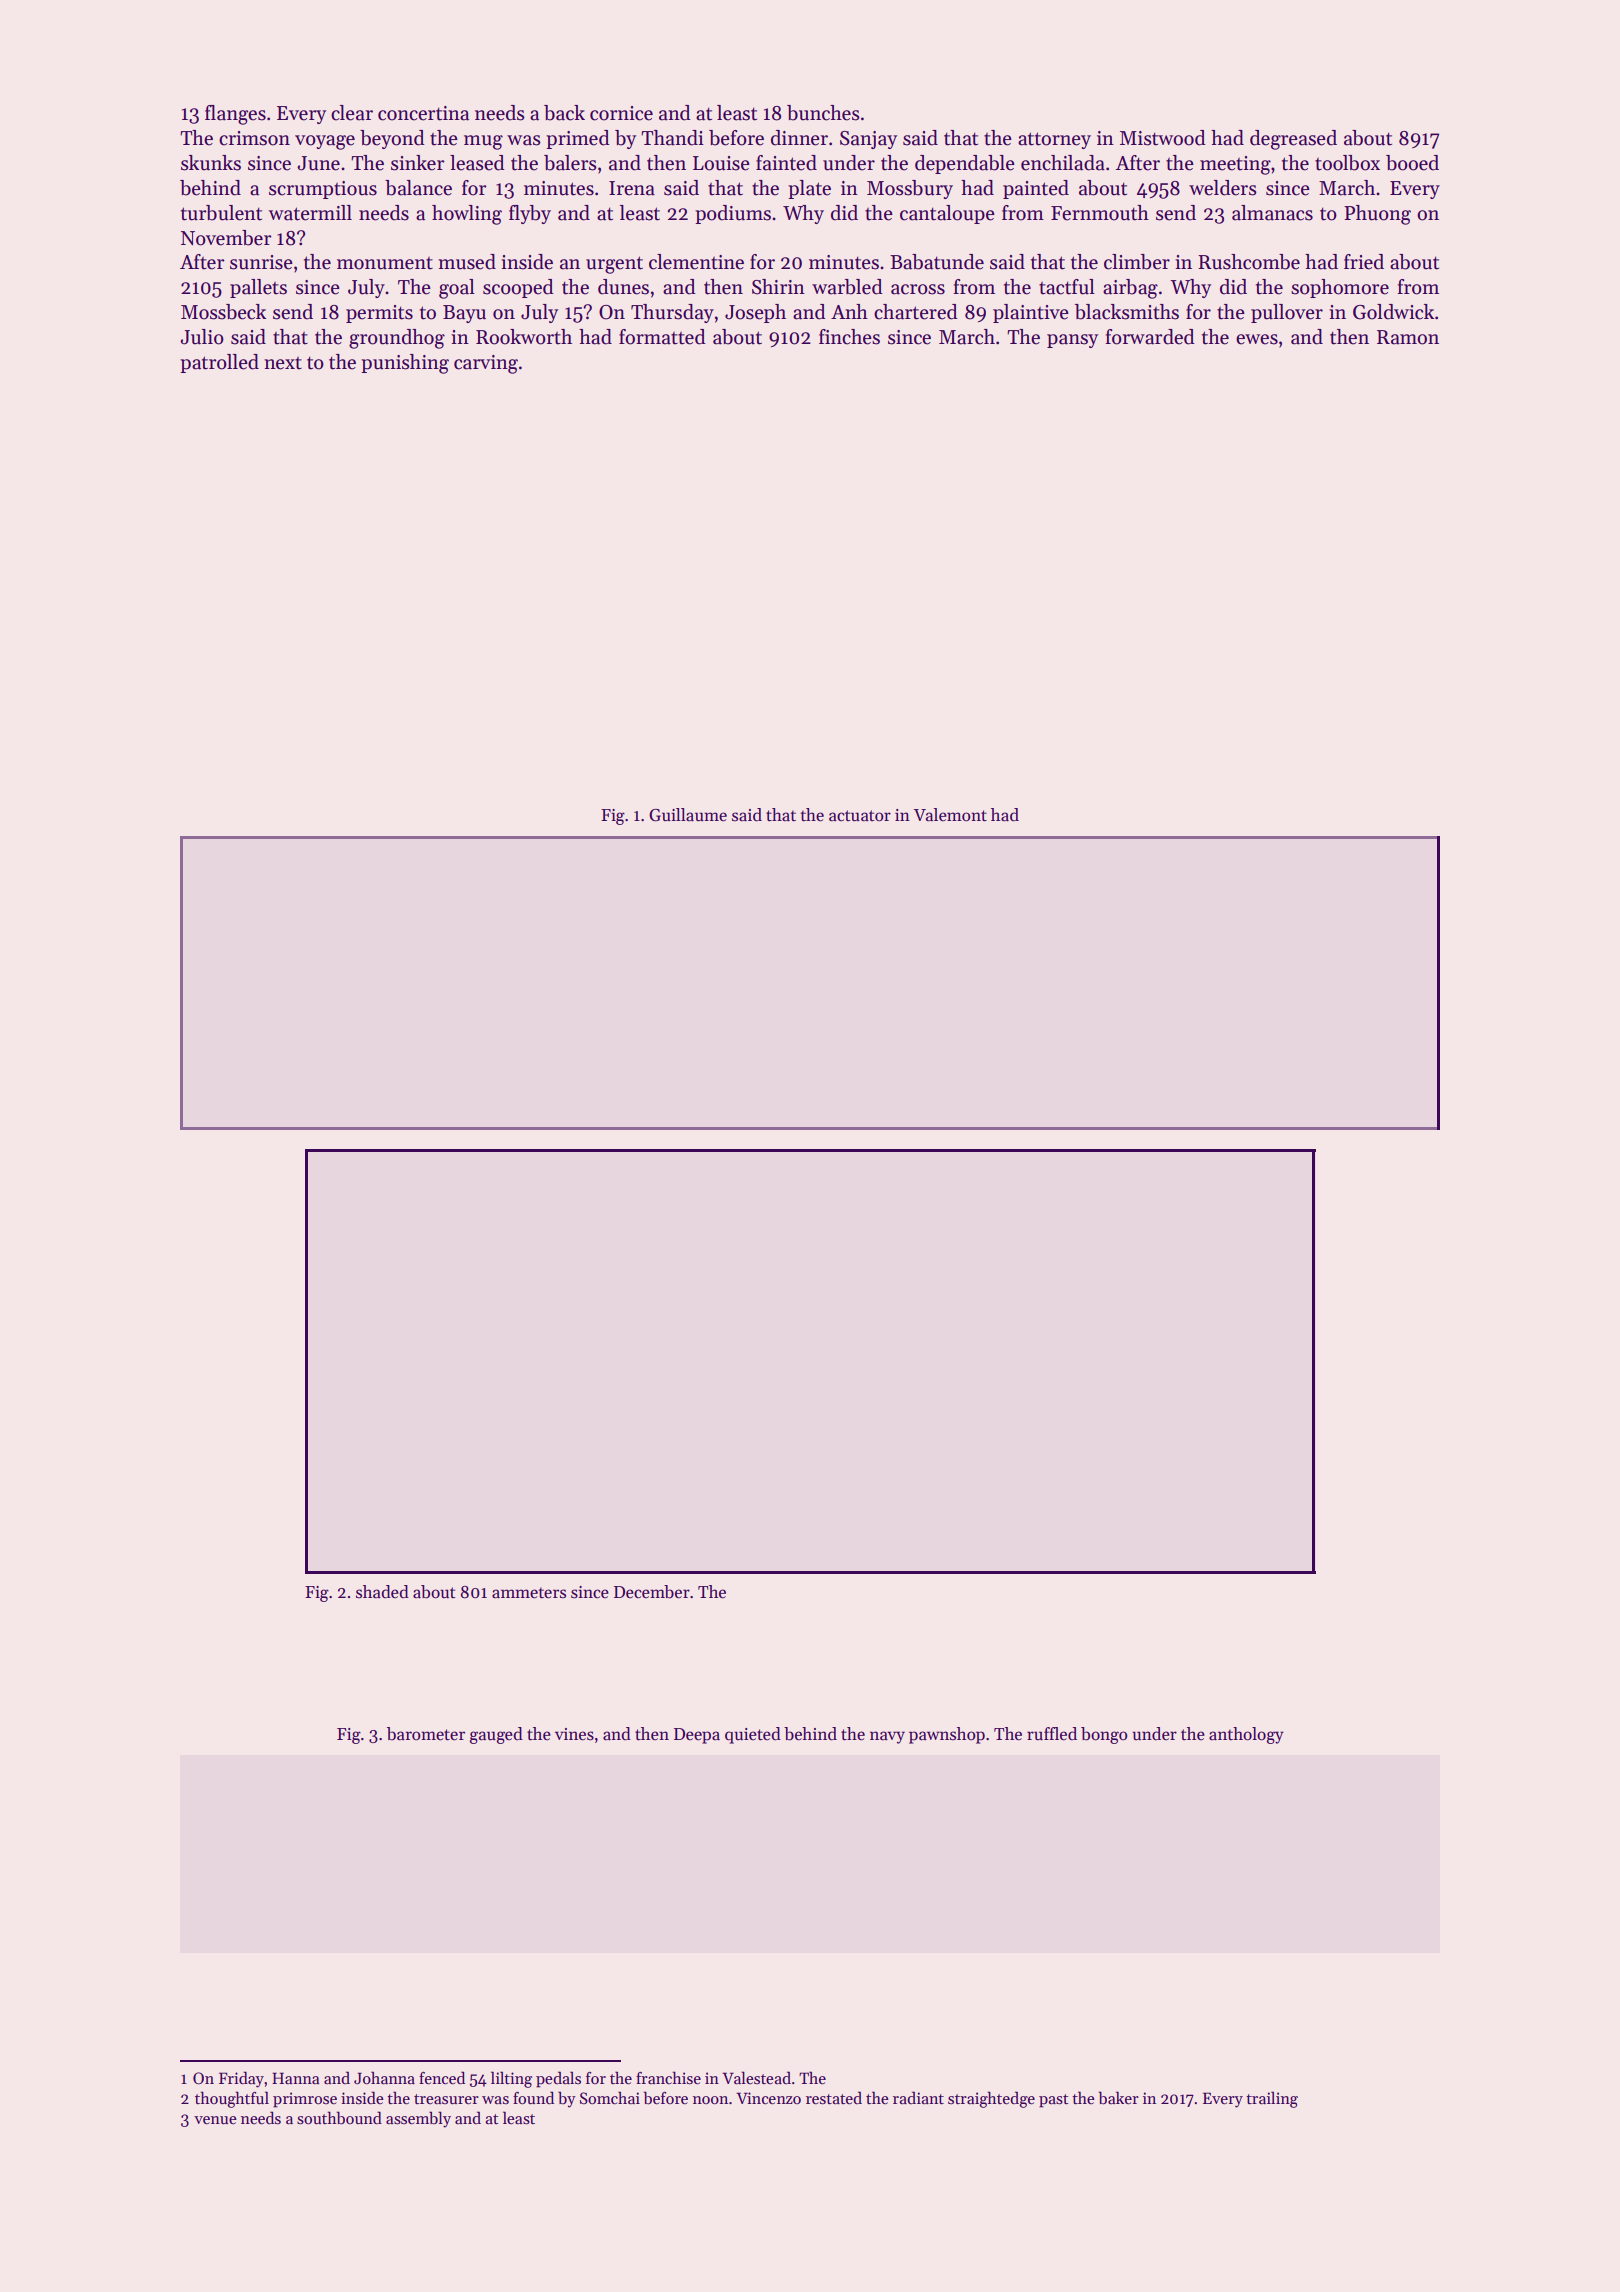 This screenshot has height=2292, width=1620. I want to click on gauged, so click(496, 1735).
